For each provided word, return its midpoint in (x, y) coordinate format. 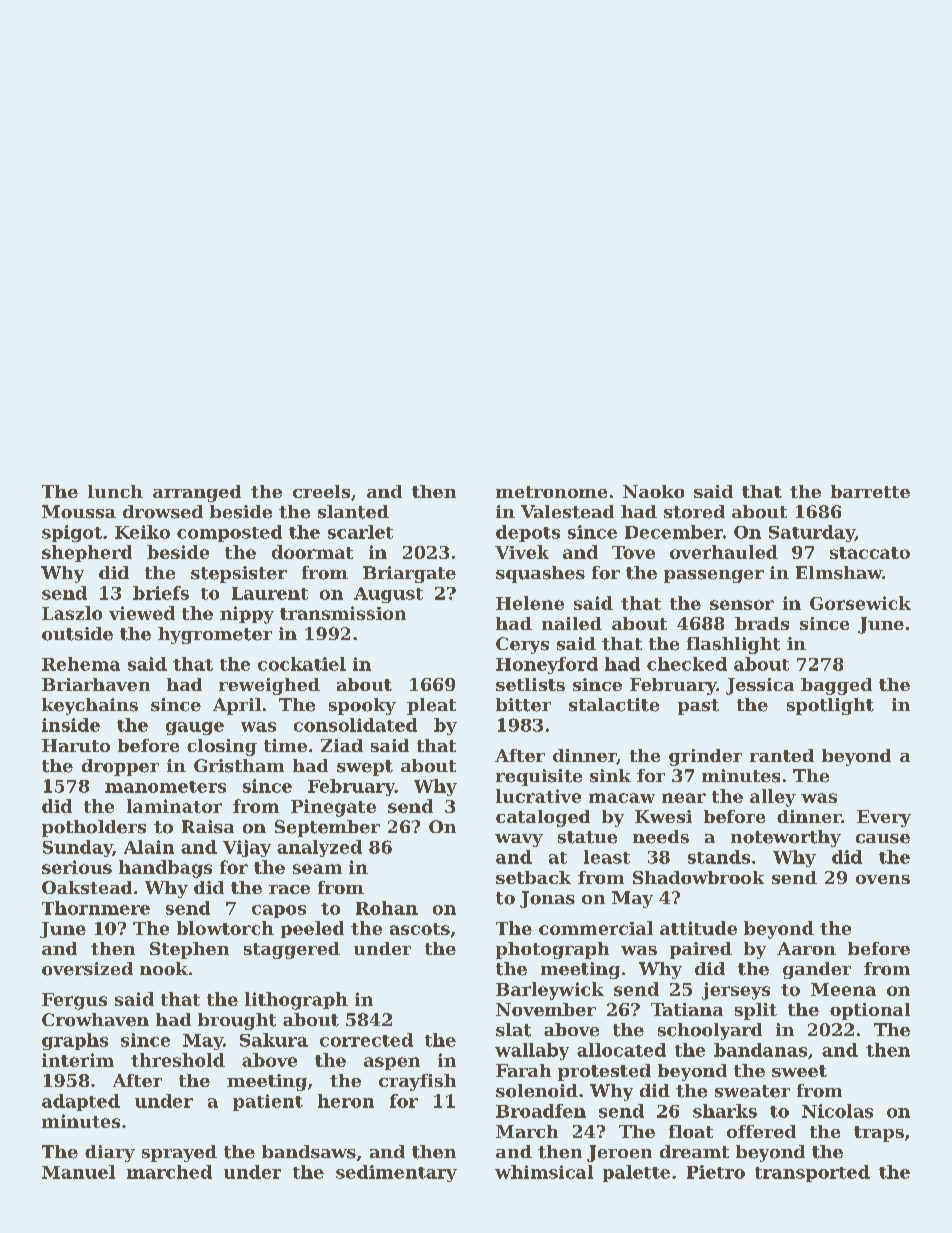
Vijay (247, 848)
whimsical (544, 1172)
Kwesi (663, 816)
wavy (519, 840)
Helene (530, 603)
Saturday (812, 533)
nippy (247, 615)
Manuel (78, 1172)
